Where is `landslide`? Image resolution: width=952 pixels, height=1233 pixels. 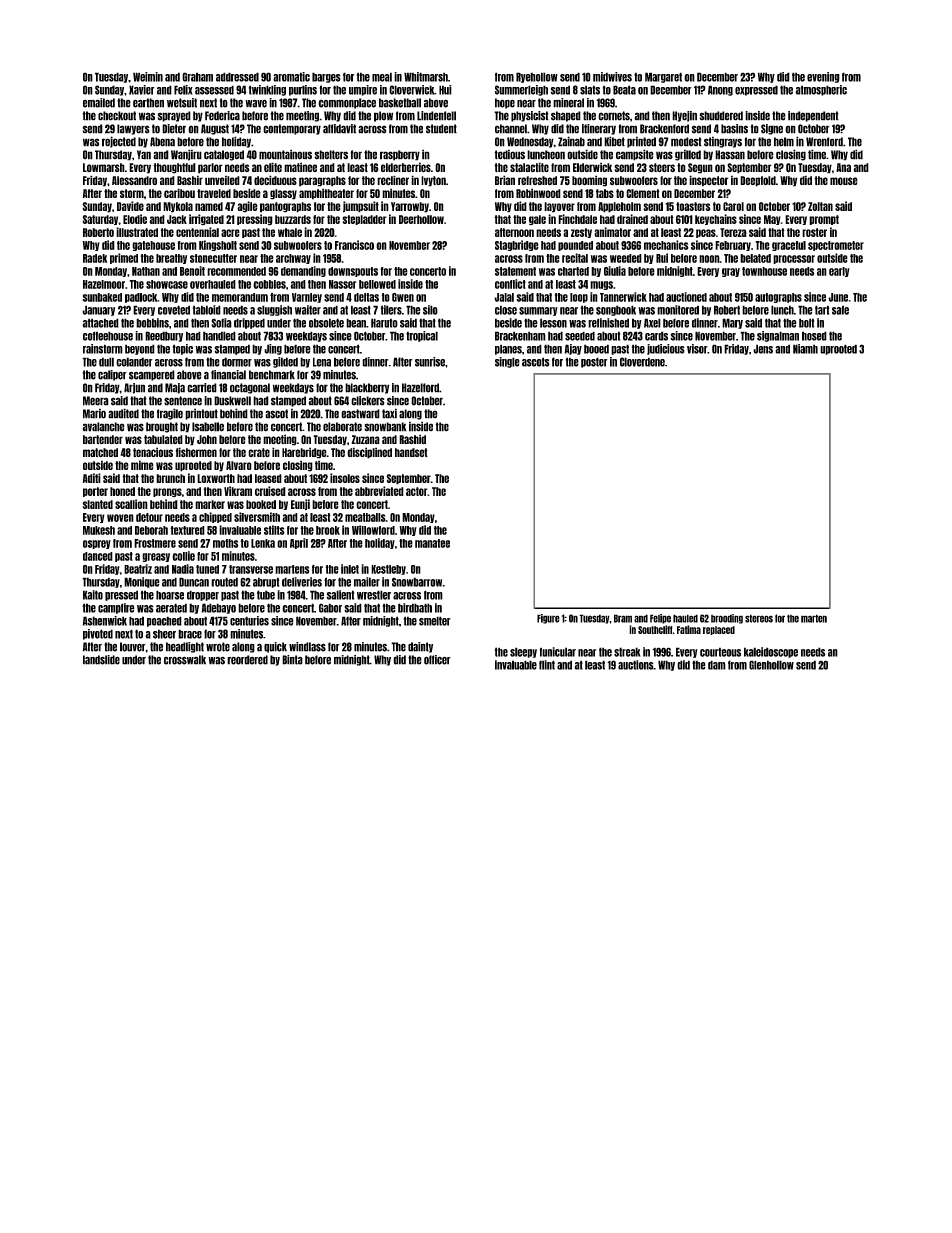
landslide is located at coordinates (101, 660).
